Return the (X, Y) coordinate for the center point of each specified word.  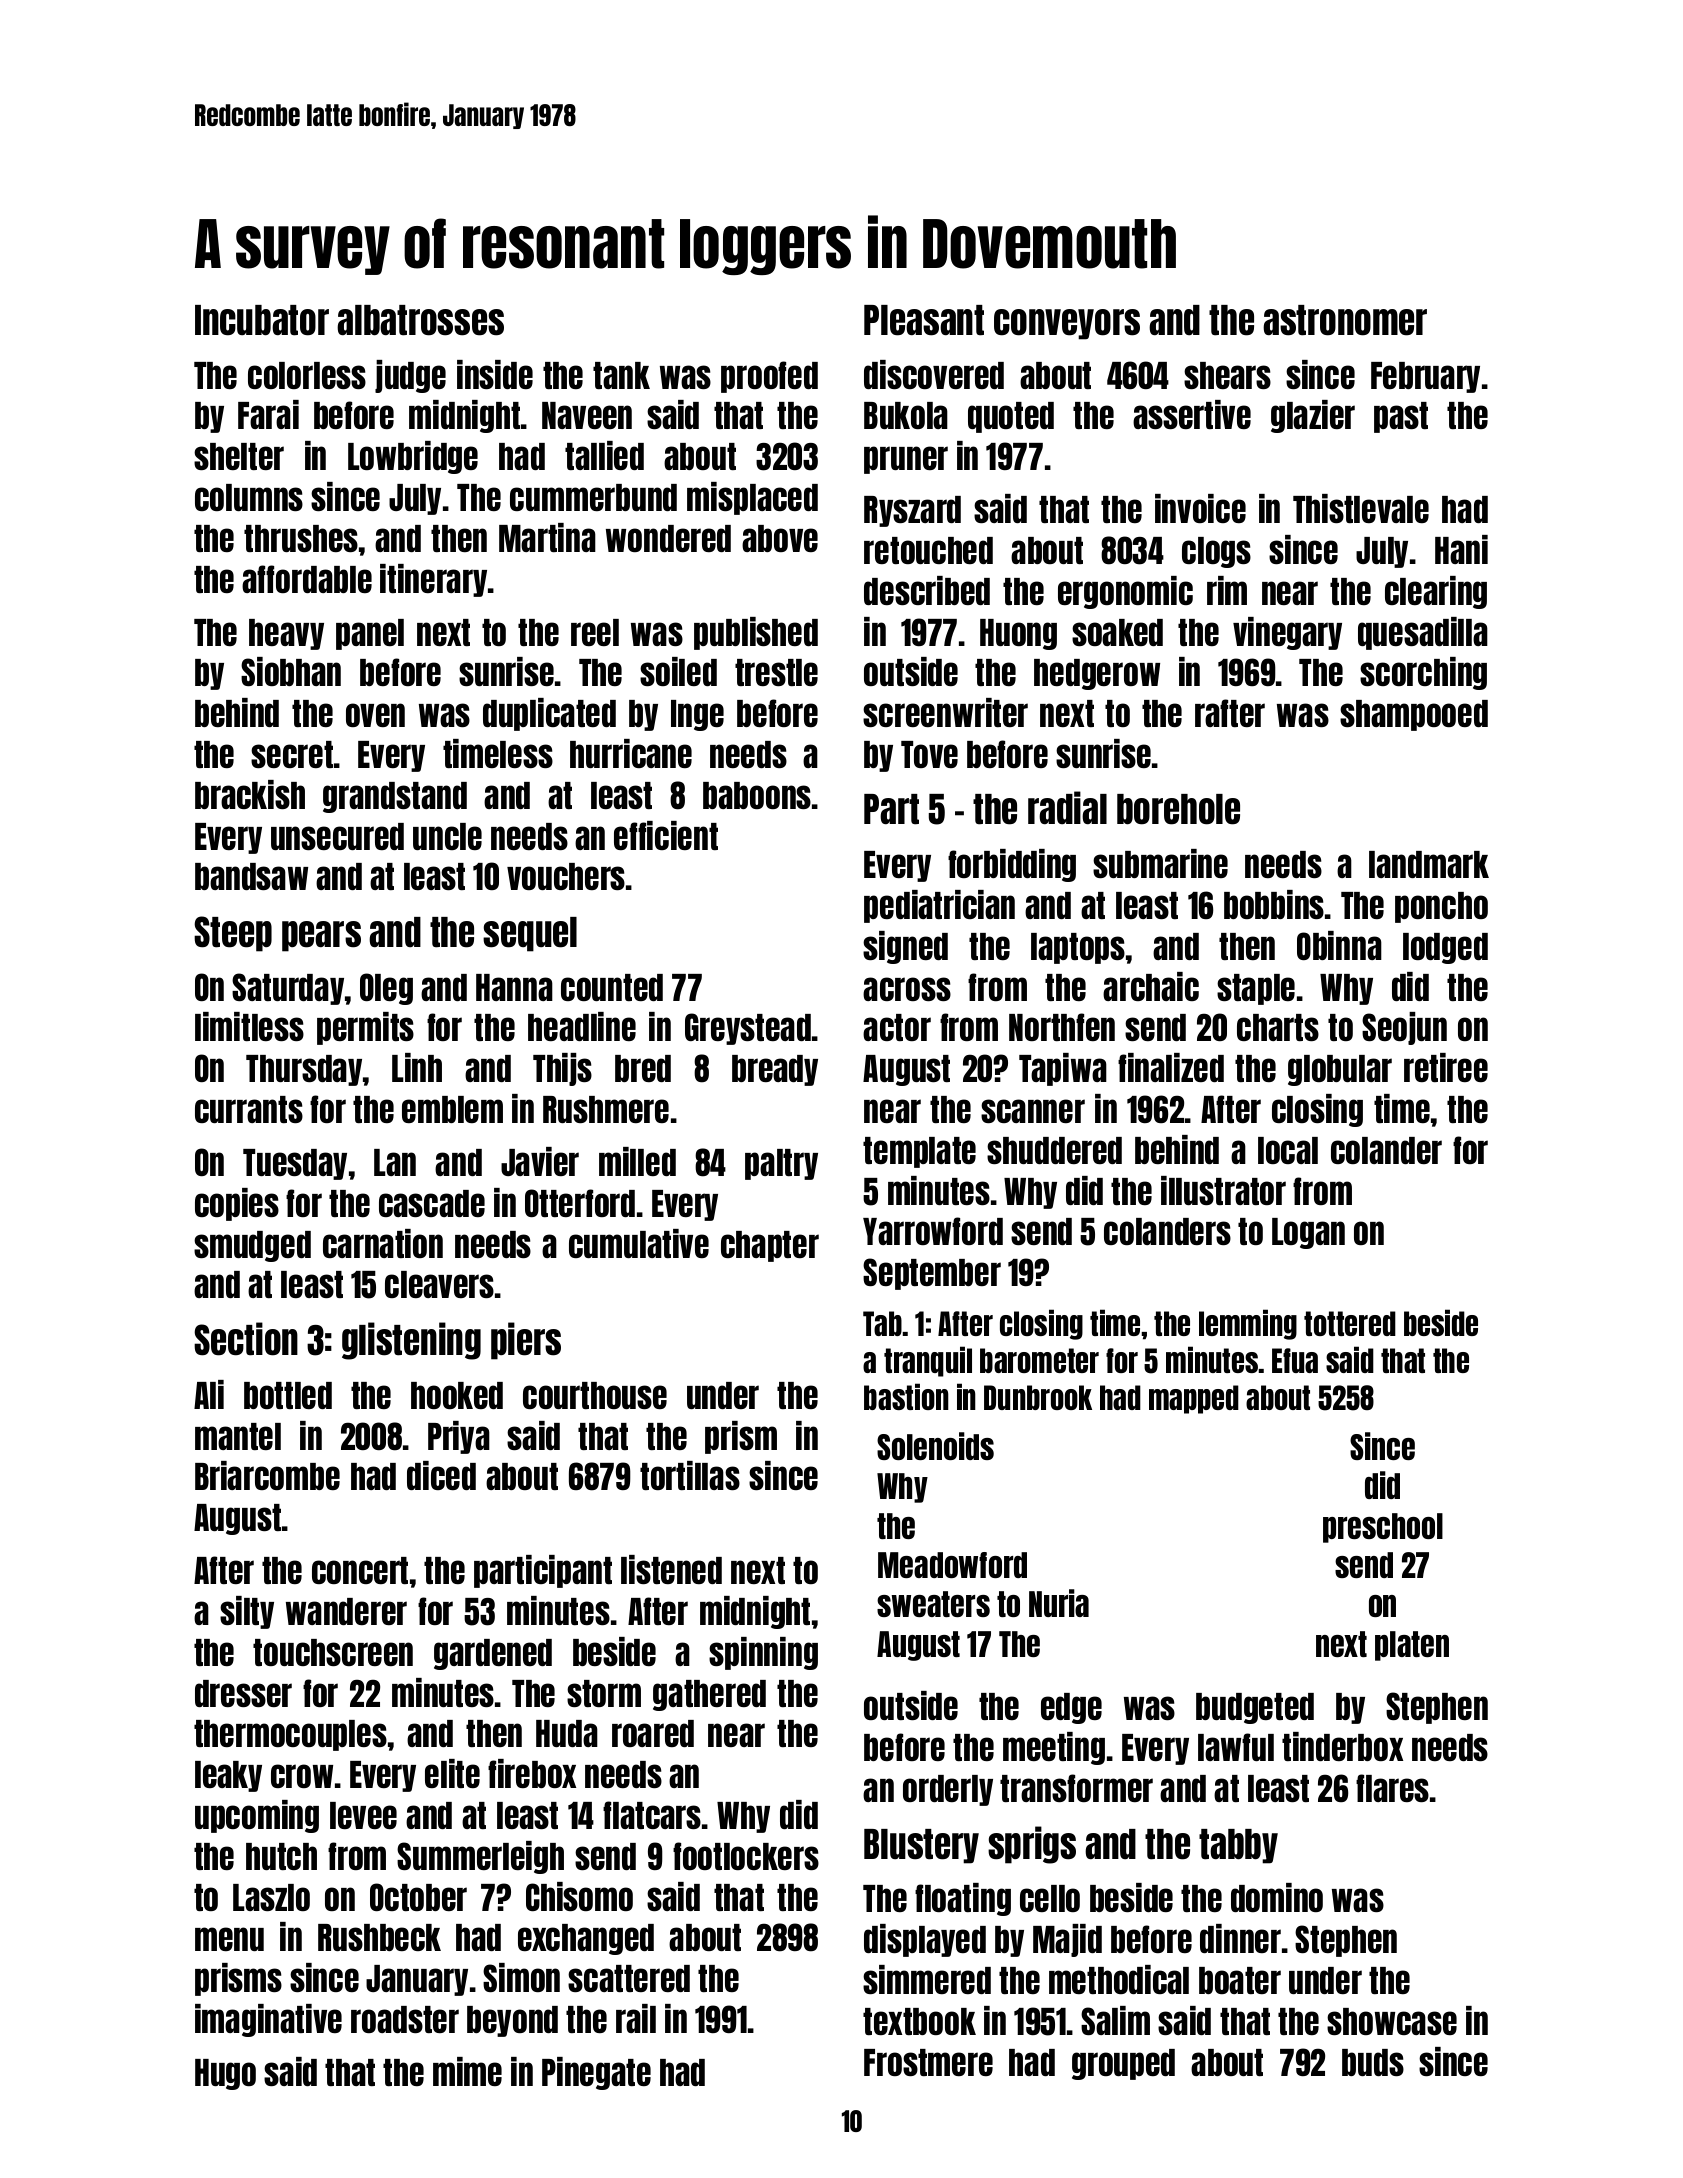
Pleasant (924, 320)
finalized (1171, 1067)
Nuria (1059, 1603)
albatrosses (420, 320)
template (919, 1152)
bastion (906, 1396)
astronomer (1345, 320)
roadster (405, 2019)
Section (246, 1339)
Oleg (386, 989)
